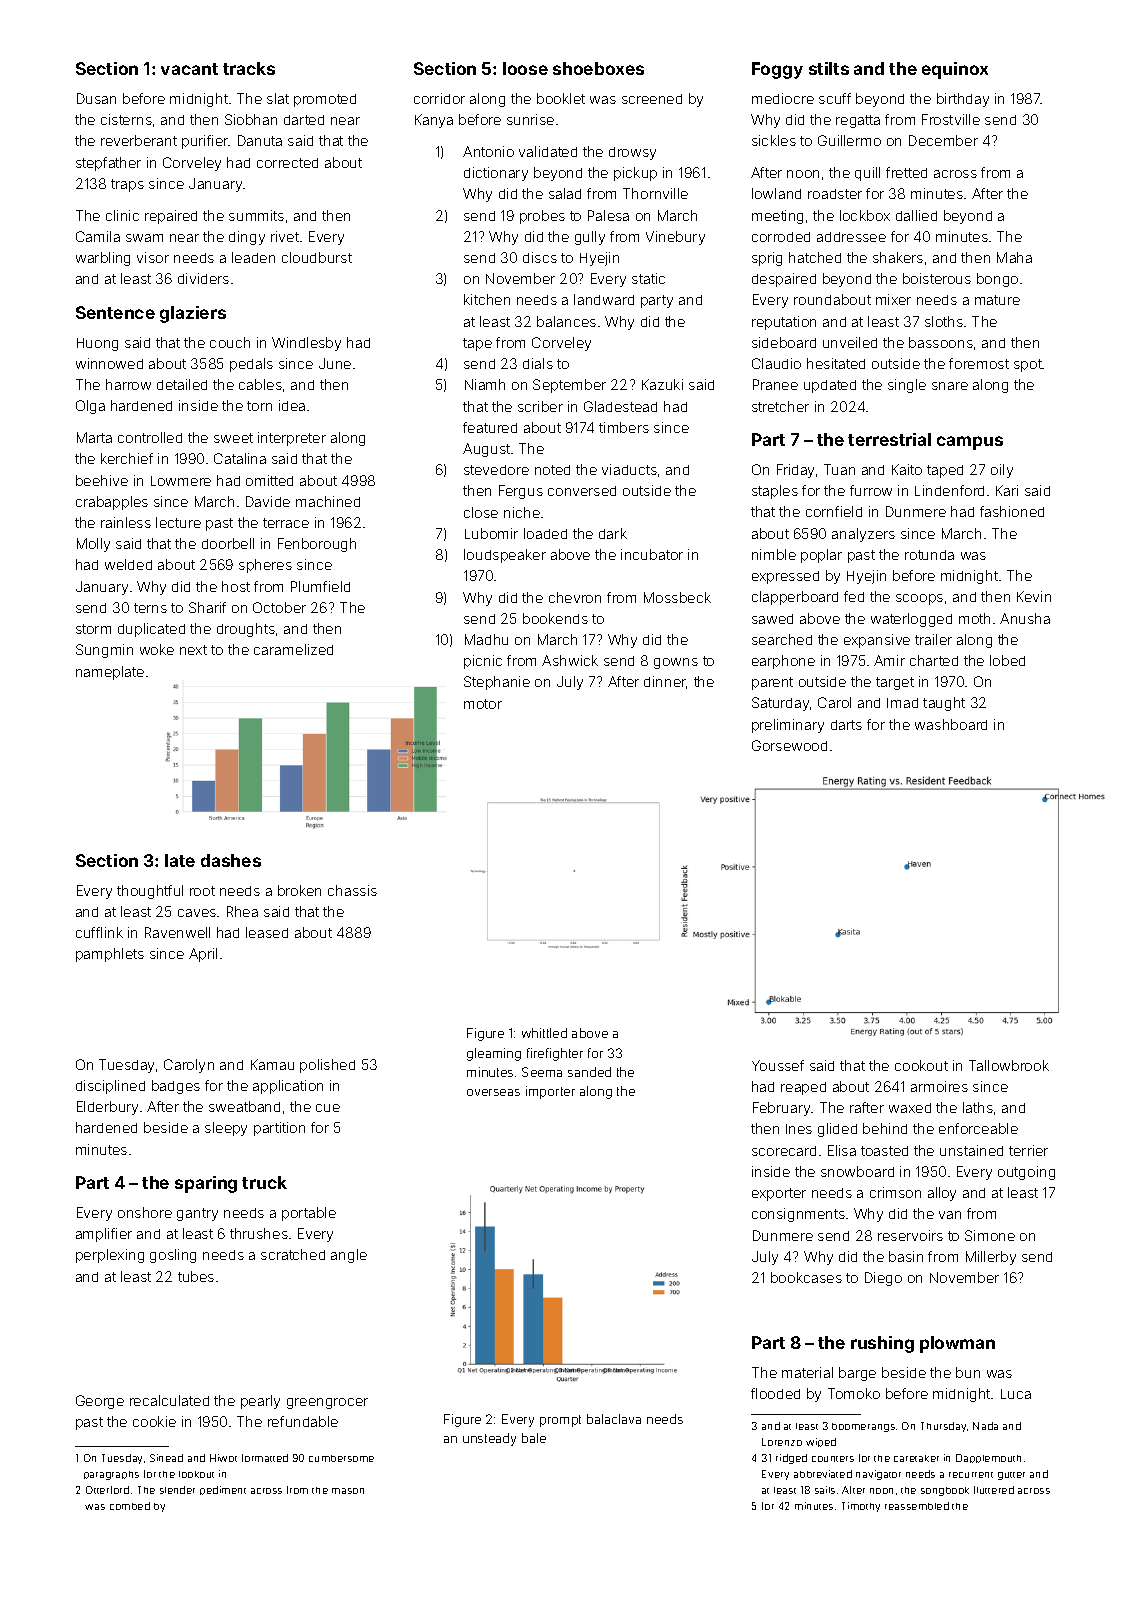 The height and width of the page is (1601, 1132). What do you see at coordinates (911, 620) in the page?
I see `waterlogged` at bounding box center [911, 620].
